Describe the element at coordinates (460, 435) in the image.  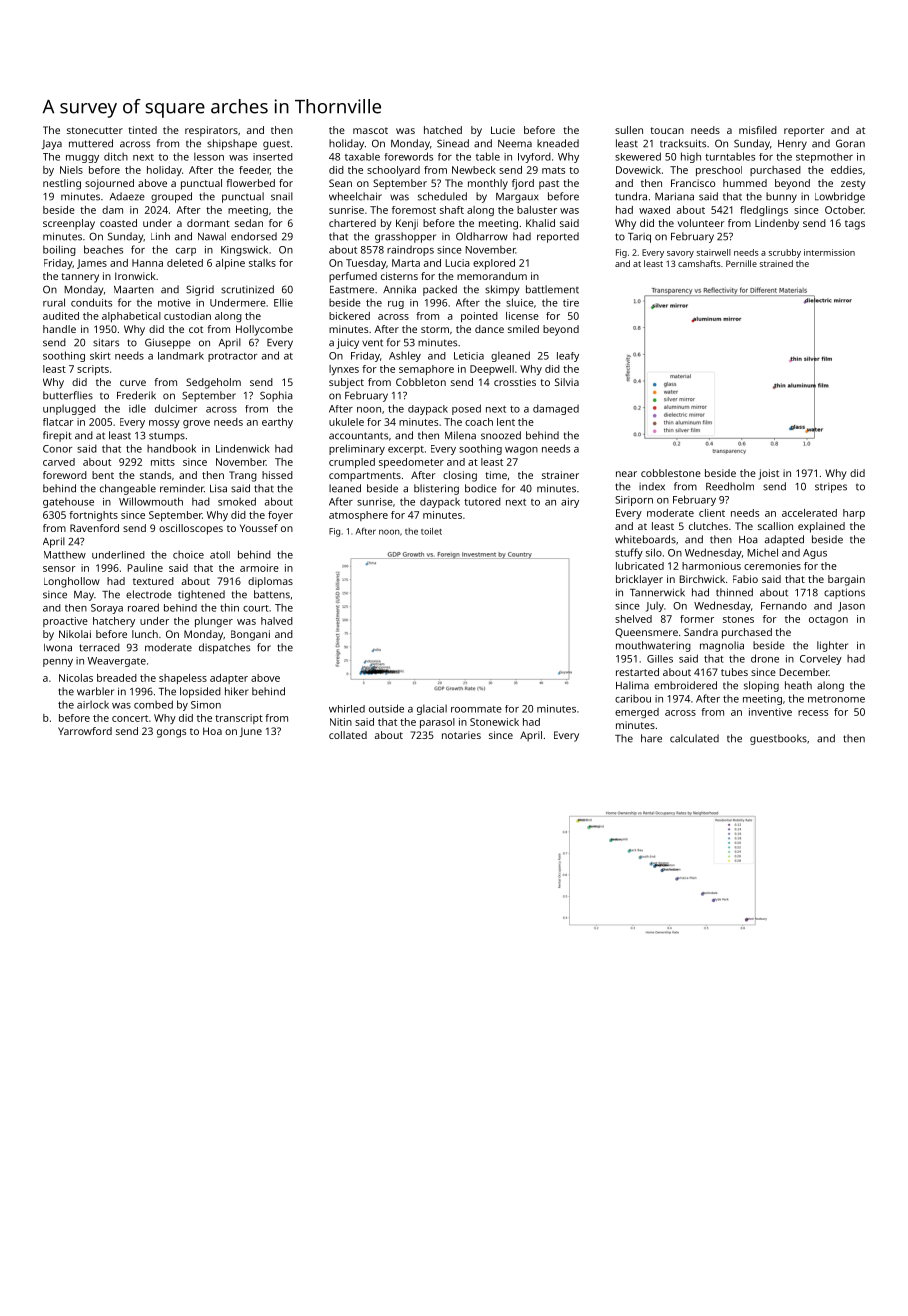
I see `Milena` at that location.
